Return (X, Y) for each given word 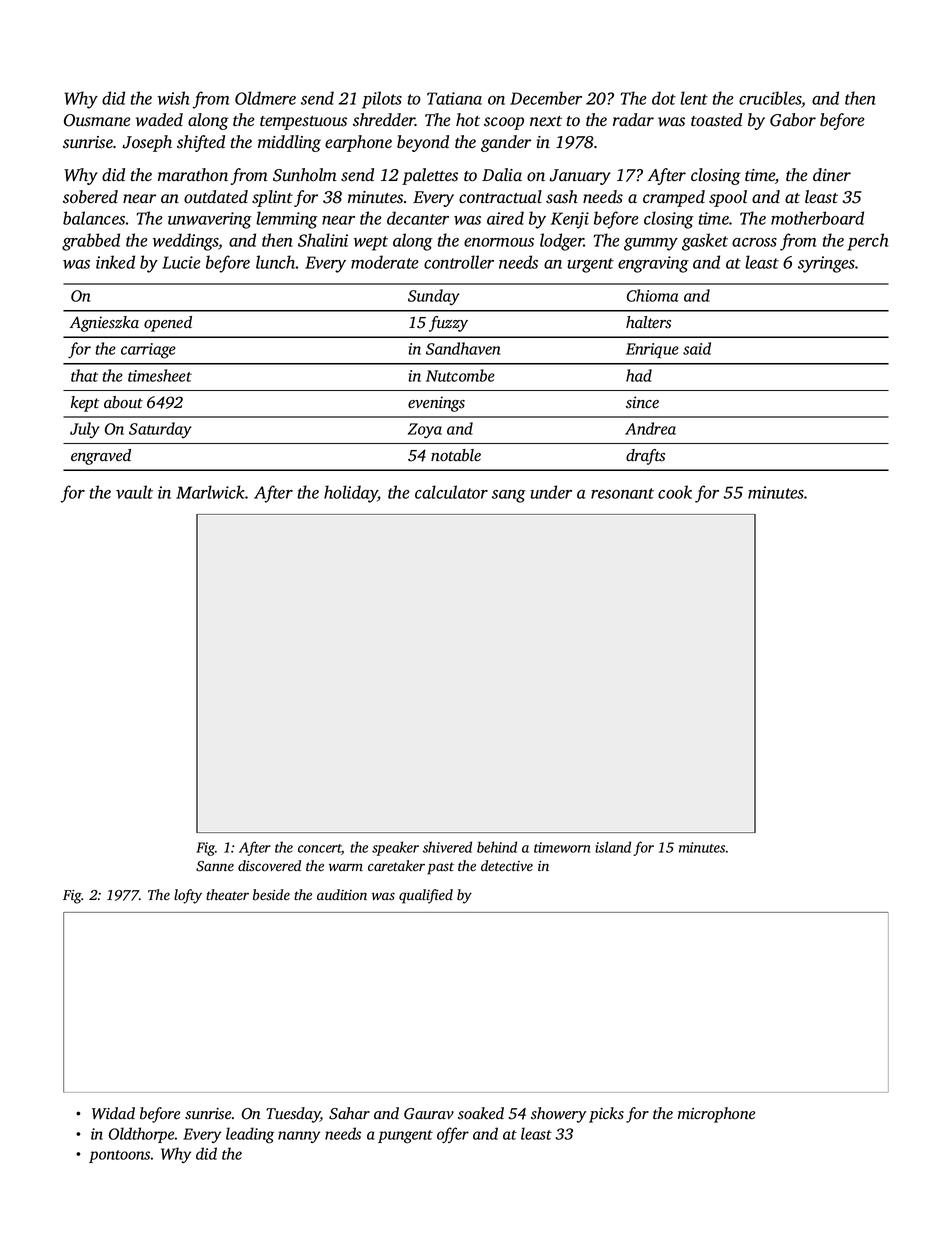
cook (675, 492)
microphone (716, 1115)
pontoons (119, 1156)
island (613, 847)
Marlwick (210, 492)
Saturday (160, 430)
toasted (716, 120)
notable (456, 455)
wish (174, 98)
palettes (430, 176)
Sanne (215, 866)
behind (497, 847)
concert (320, 849)
